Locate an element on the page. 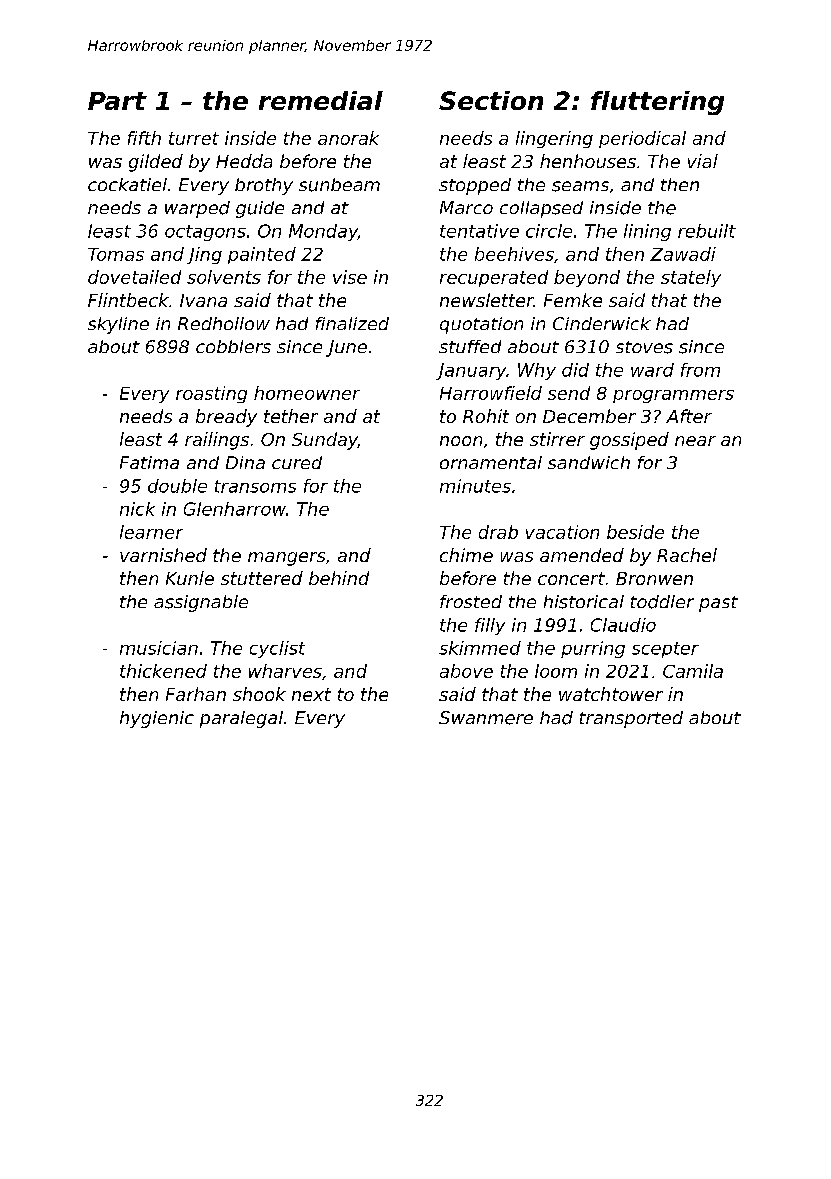 Image resolution: width=831 pixels, height=1179 pixels. noon is located at coordinates (461, 441).
